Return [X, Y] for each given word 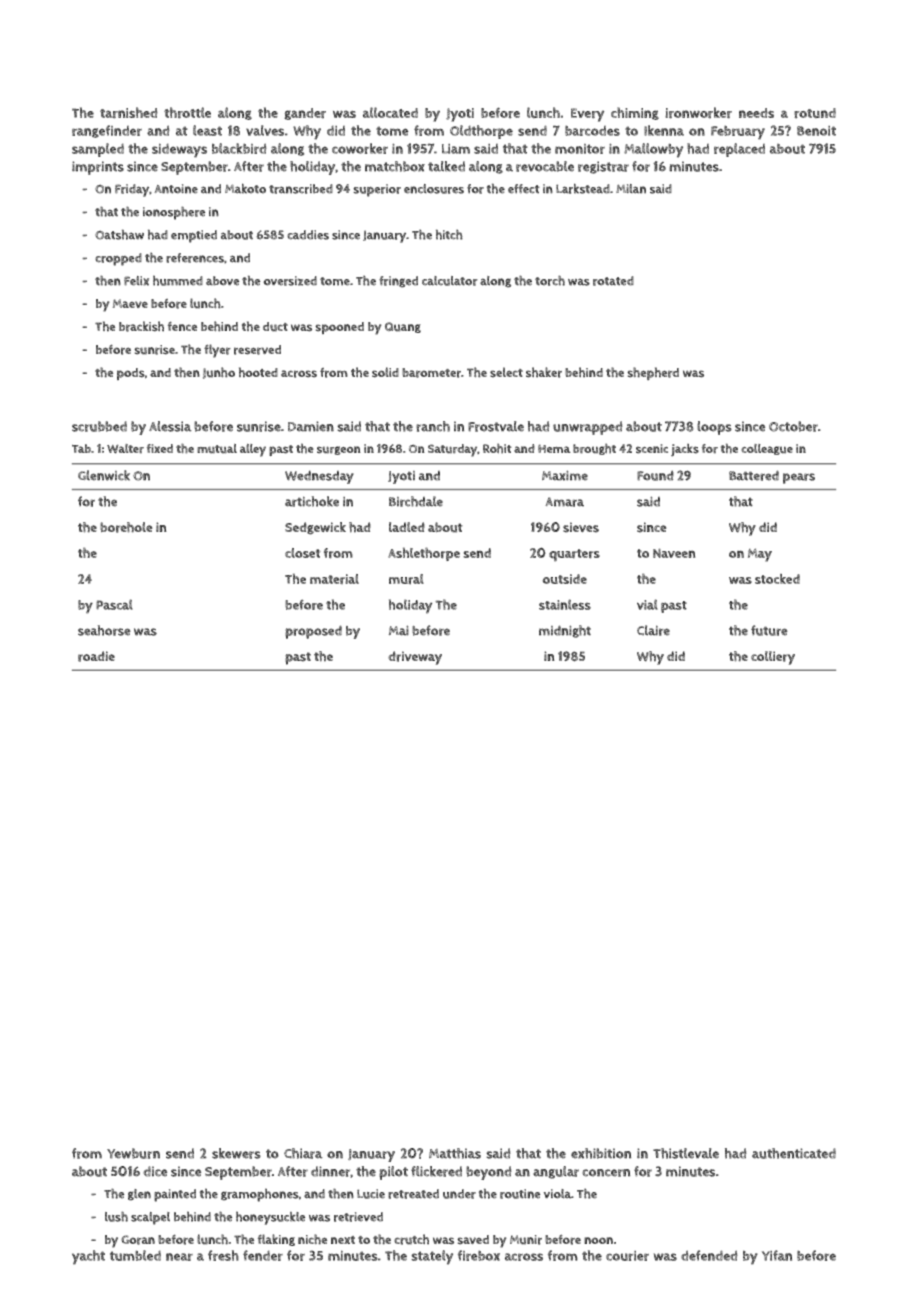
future [769, 630]
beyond [489, 1173]
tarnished [129, 113]
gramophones [260, 1195]
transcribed [301, 189]
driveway [415, 658]
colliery [773, 658]
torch [550, 280]
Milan [631, 189]
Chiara [303, 1153]
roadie [96, 656]
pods [131, 374]
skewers [236, 1153]
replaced [739, 150]
